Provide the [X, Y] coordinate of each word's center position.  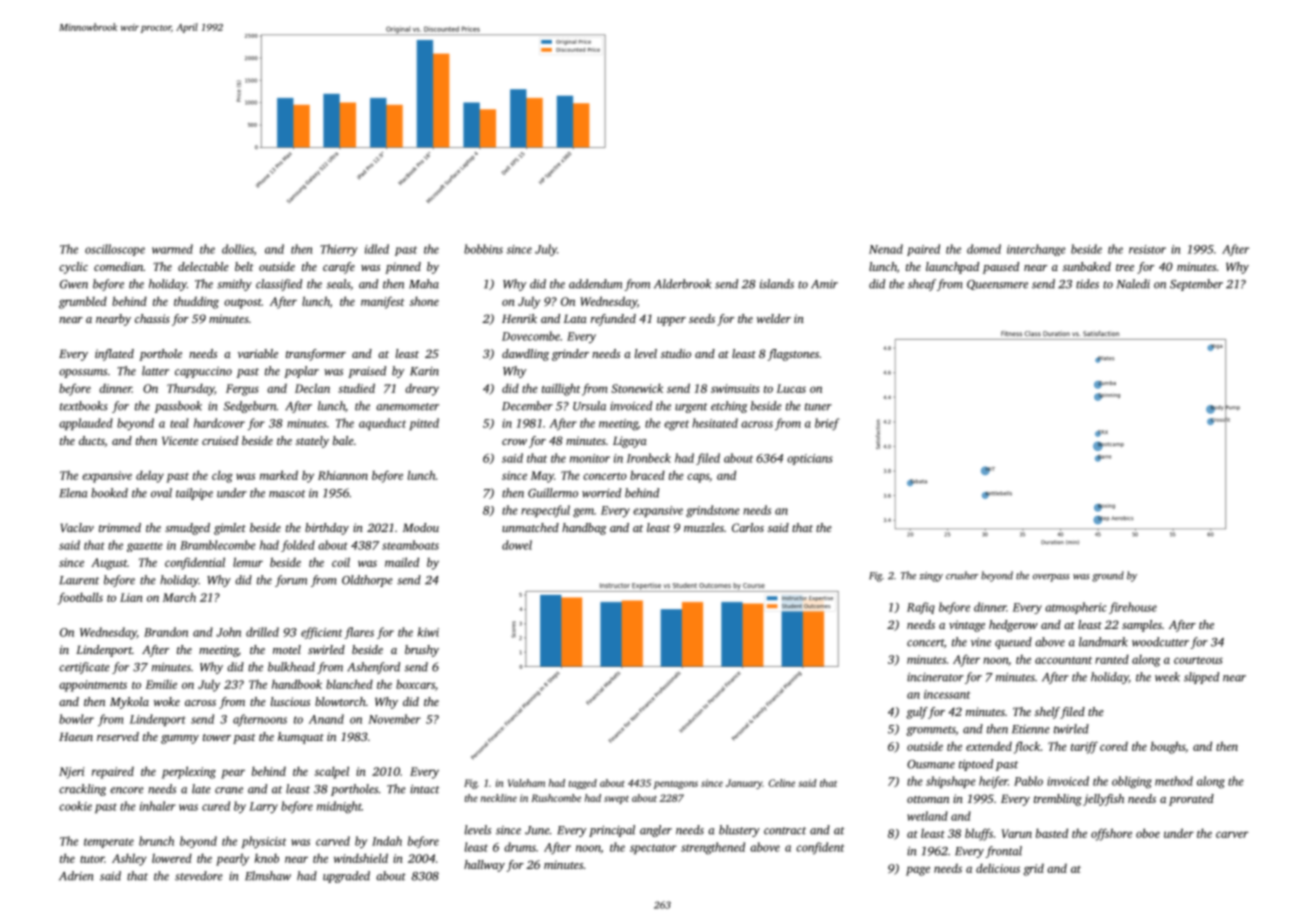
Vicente [180, 440]
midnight [339, 807]
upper [671, 321]
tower [217, 737]
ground [1108, 576]
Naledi [1133, 284]
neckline [499, 798]
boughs [1168, 747]
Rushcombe [556, 798]
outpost [243, 303]
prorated [1191, 800]
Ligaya [630, 442]
